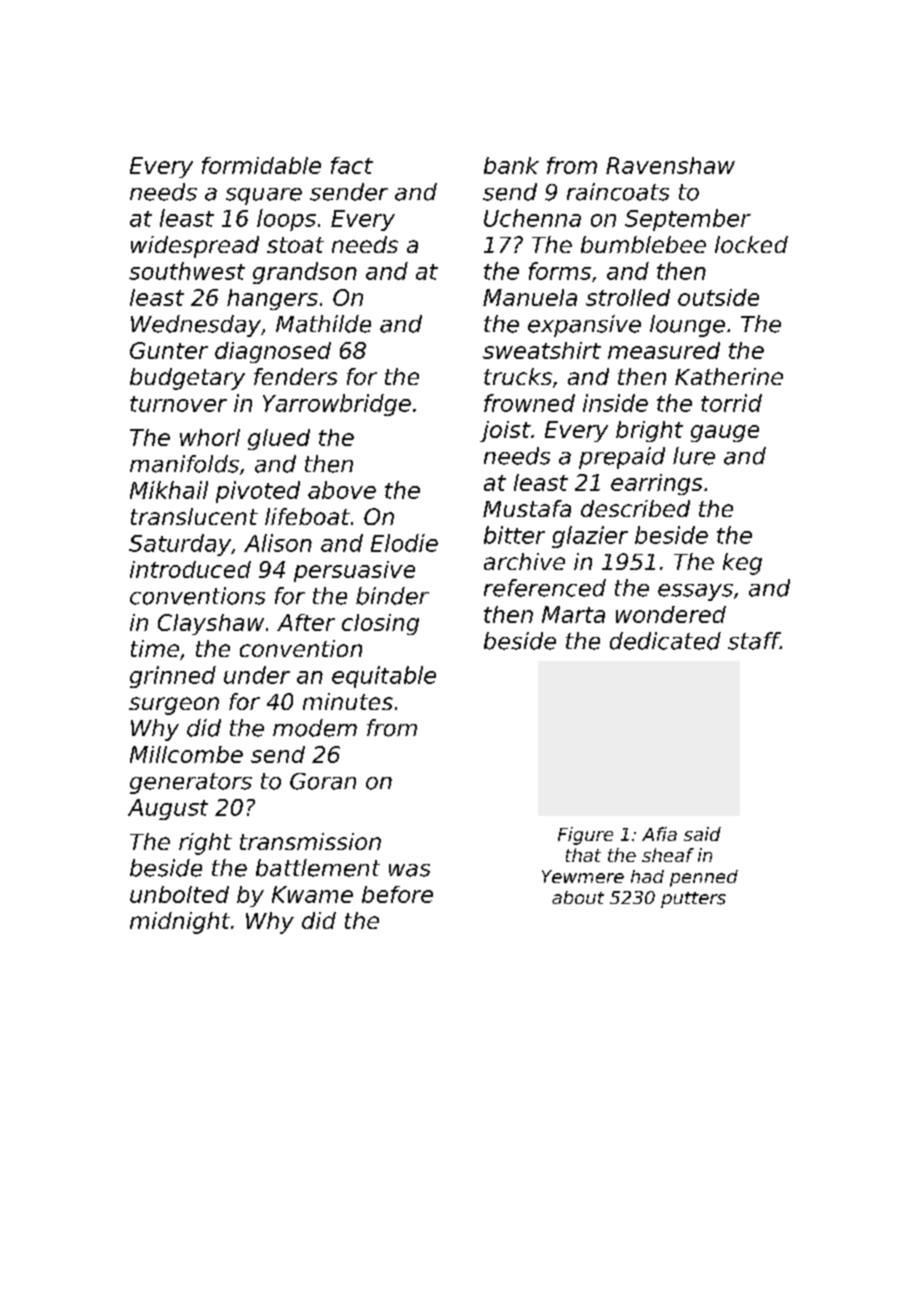 The image size is (924, 1311). What do you see at coordinates (190, 569) in the image?
I see `introduced` at bounding box center [190, 569].
